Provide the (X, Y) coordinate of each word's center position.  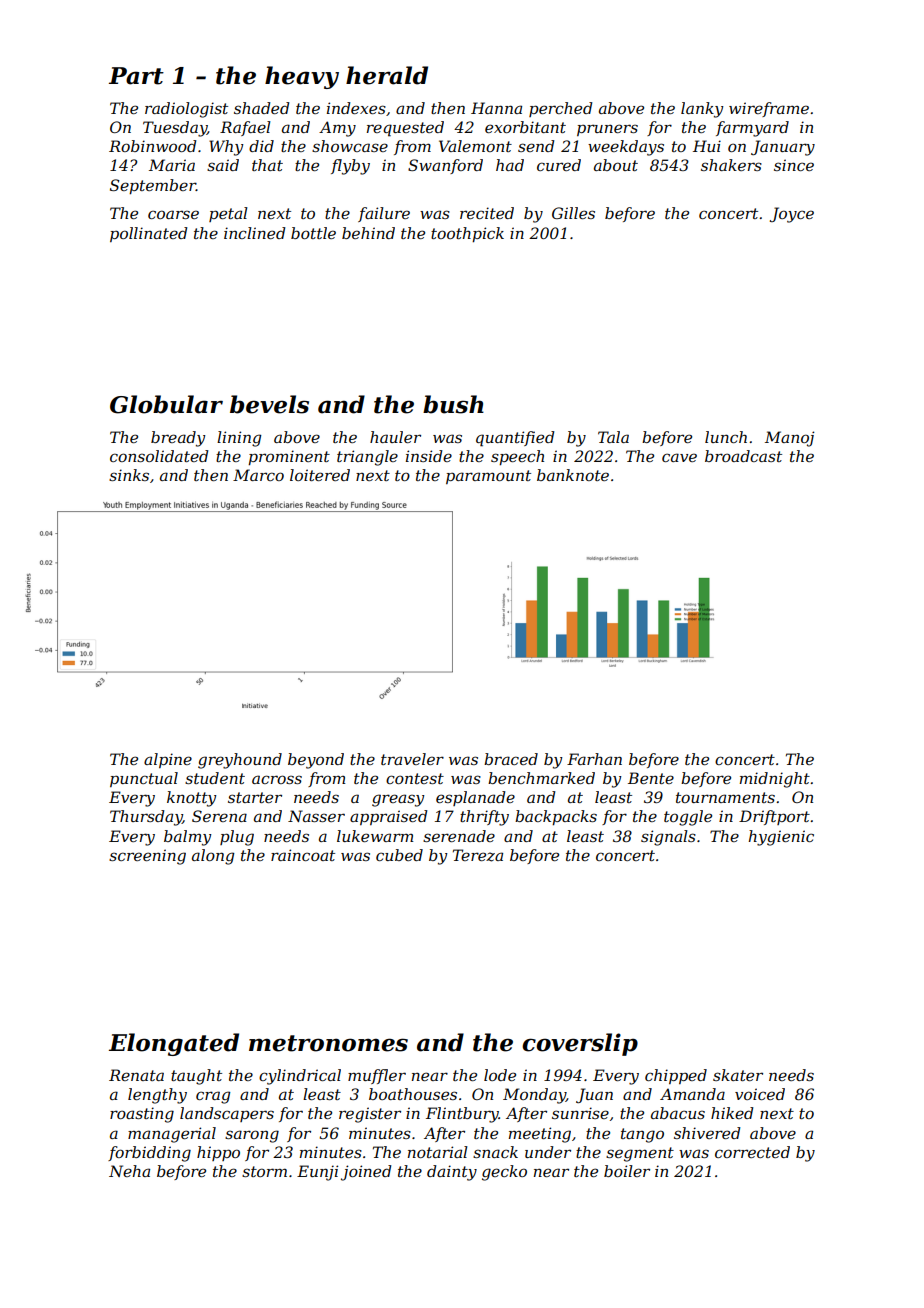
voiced (760, 1094)
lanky (702, 110)
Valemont (475, 146)
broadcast (743, 456)
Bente (651, 778)
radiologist (186, 110)
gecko (504, 1173)
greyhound (240, 761)
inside (429, 456)
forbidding (149, 1154)
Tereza (478, 855)
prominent (289, 457)
